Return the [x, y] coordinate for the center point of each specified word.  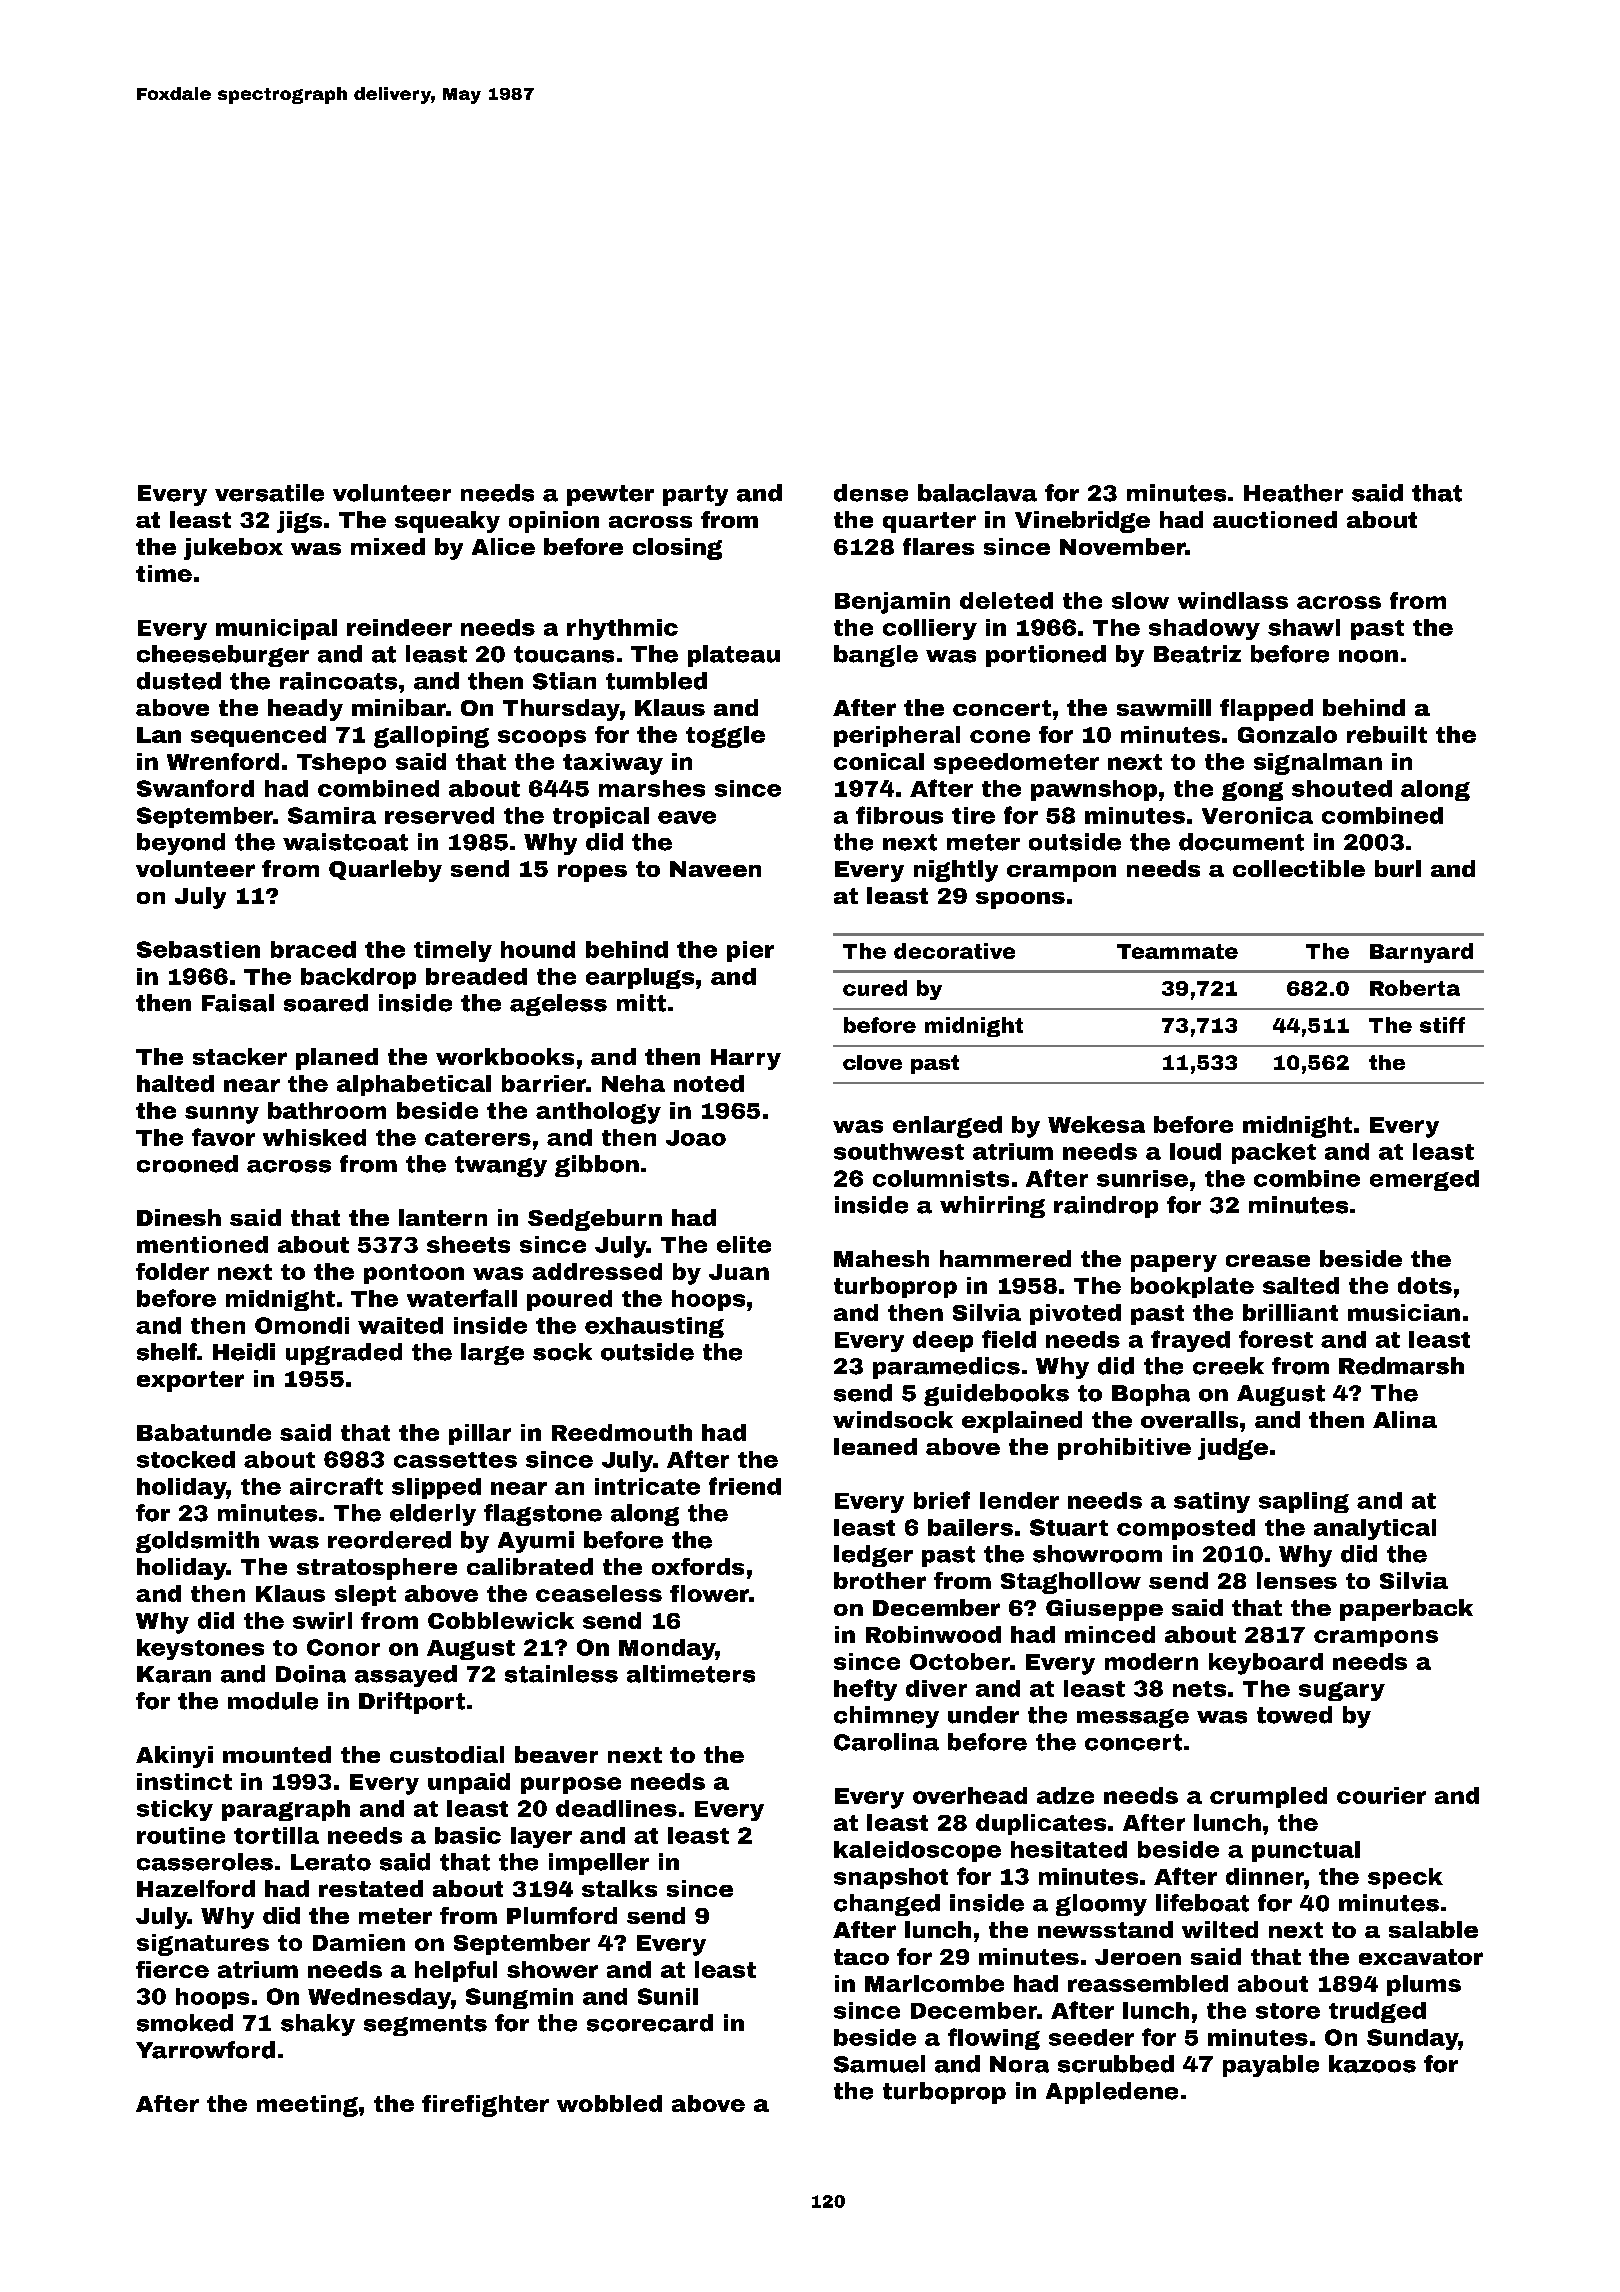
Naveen [715, 869]
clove [872, 1062]
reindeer [399, 627]
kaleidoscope [917, 1851]
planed [337, 1059]
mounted [277, 1754]
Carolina [886, 1742]
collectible [1299, 868]
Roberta [1415, 988]
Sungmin [519, 1998]
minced [1110, 1634]
